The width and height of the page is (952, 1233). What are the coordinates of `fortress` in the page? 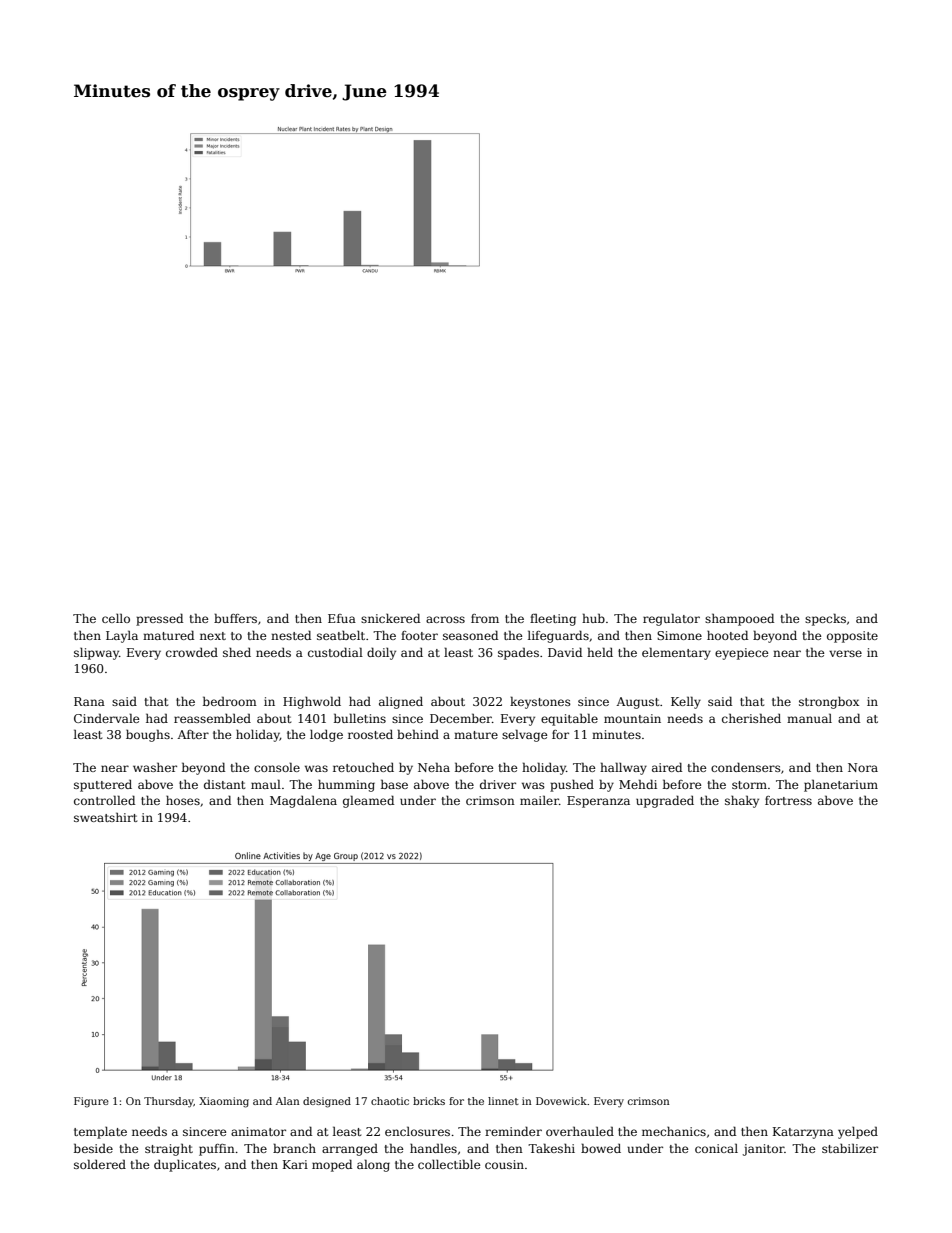 It's located at (788, 800).
